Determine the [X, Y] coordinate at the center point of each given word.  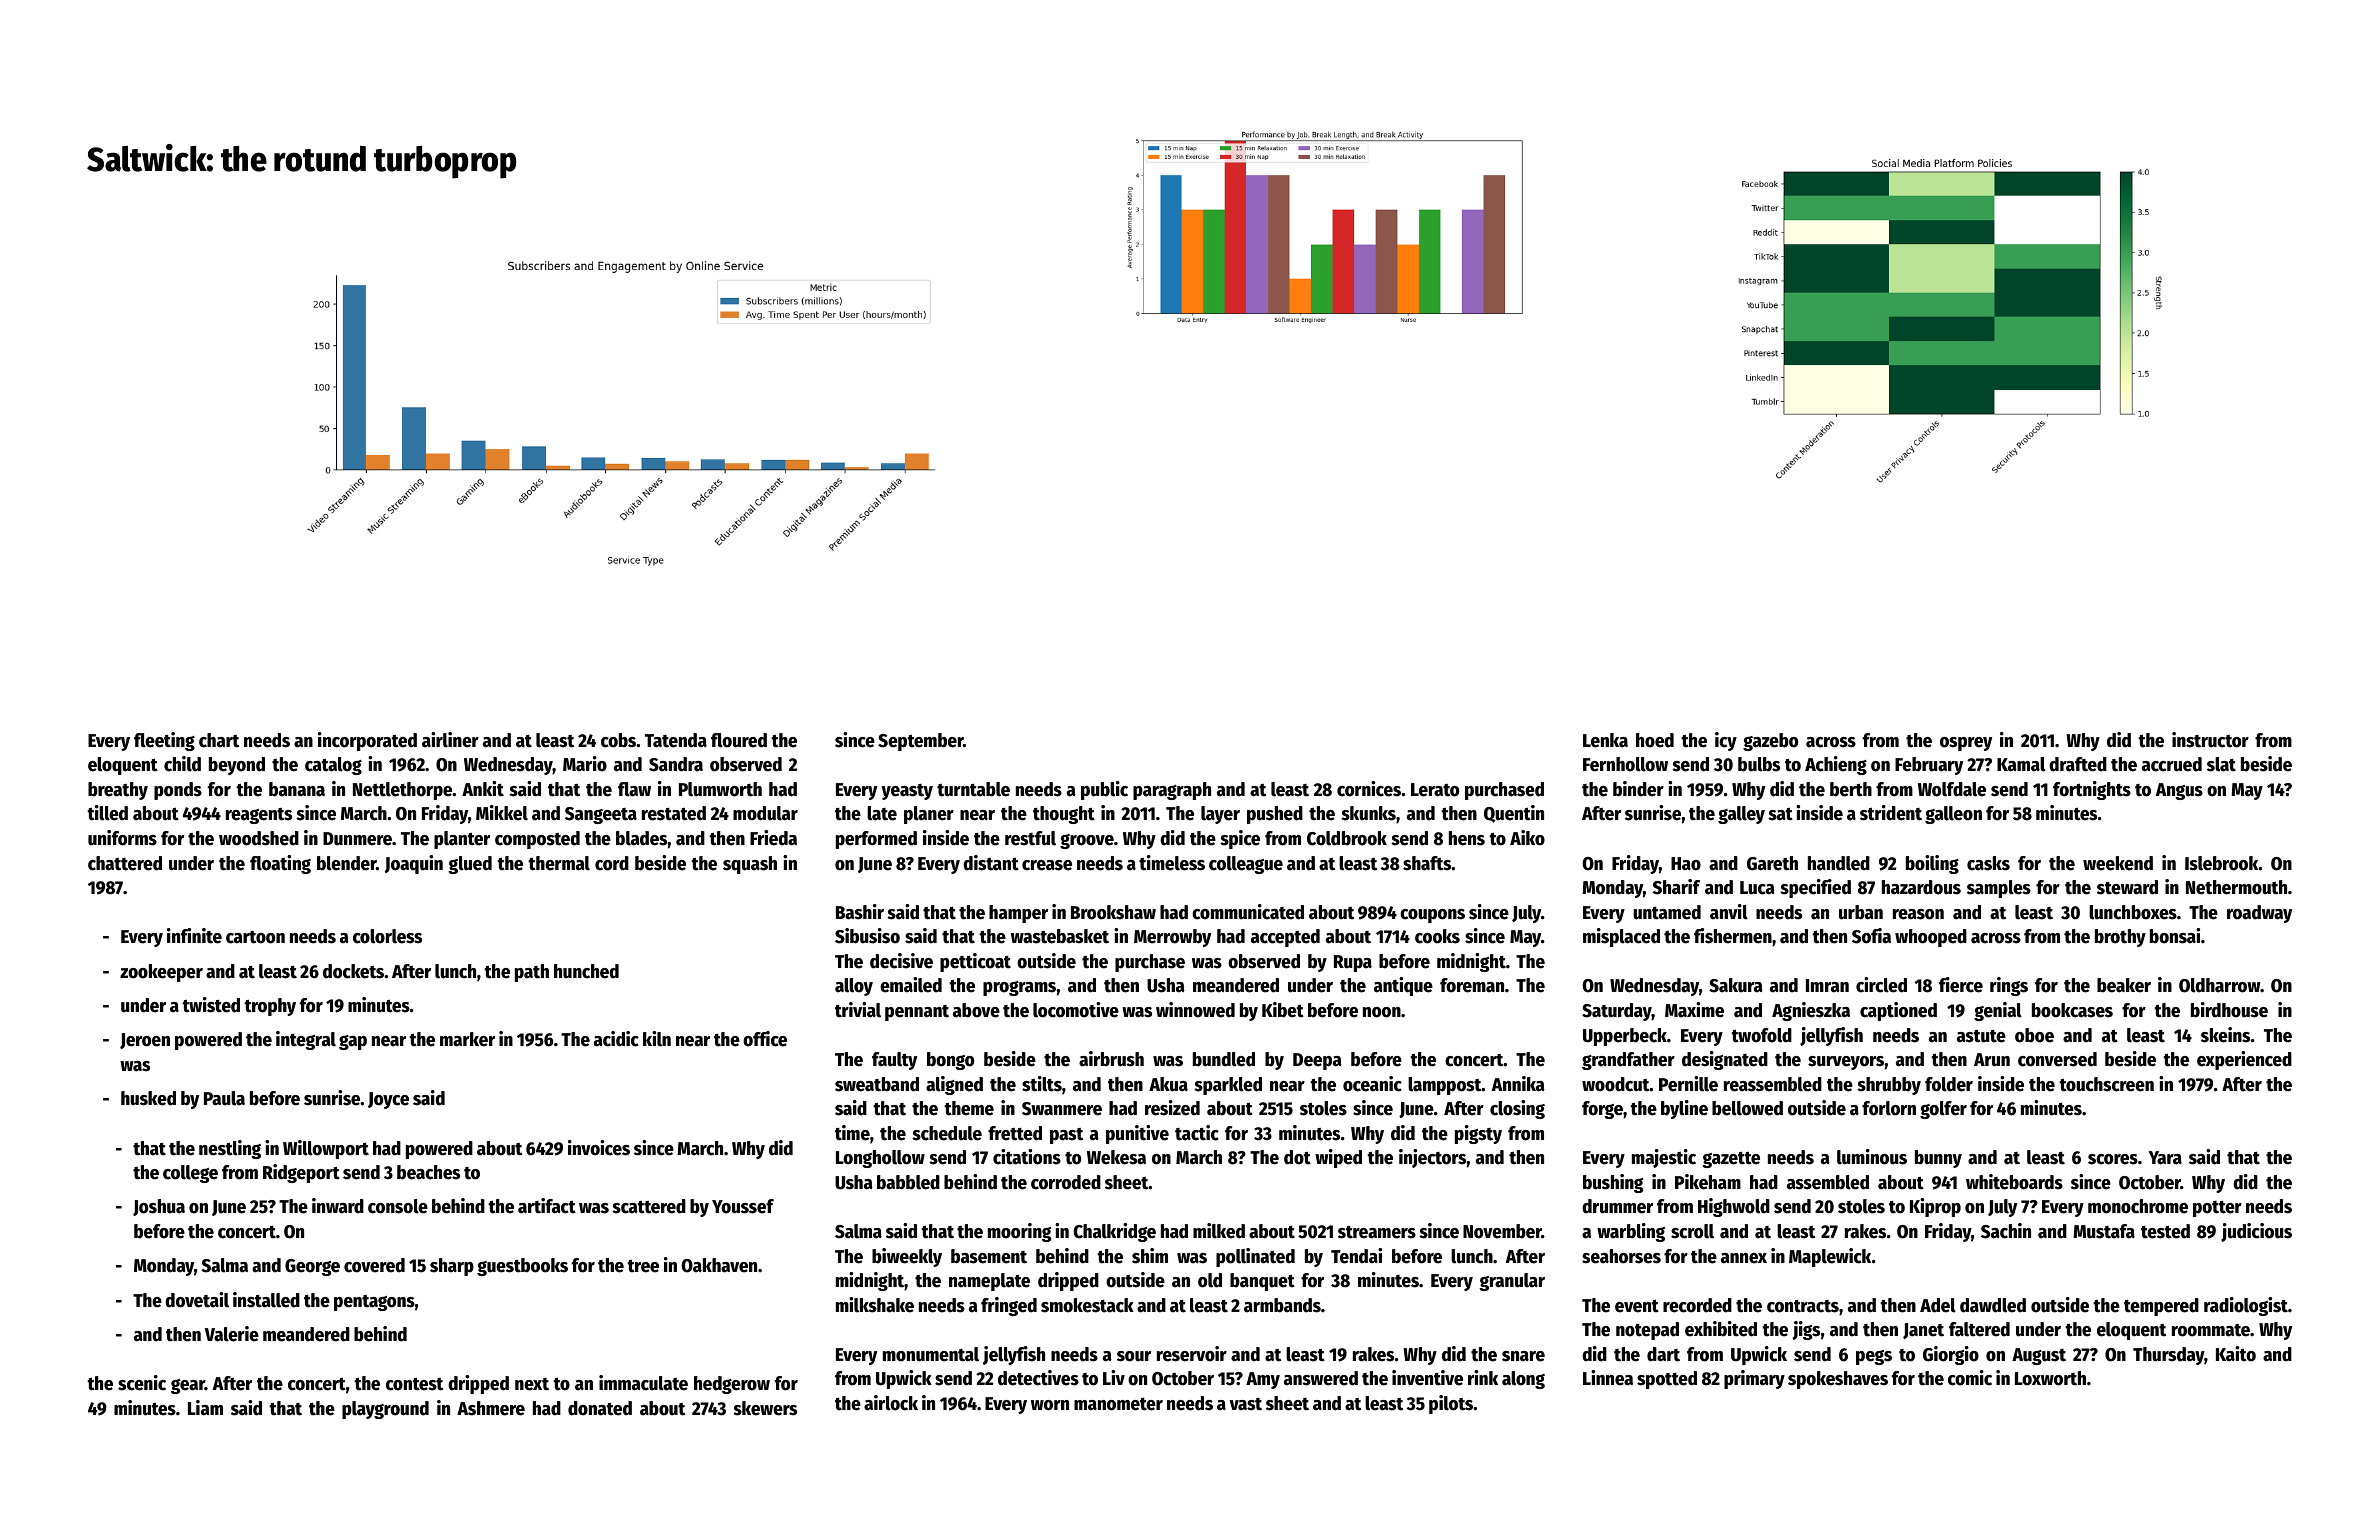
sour [1134, 1356]
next [532, 1384]
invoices [599, 1148]
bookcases [2072, 1010]
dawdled [1993, 1305]
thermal [559, 863]
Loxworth [2050, 1378]
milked [1219, 1231]
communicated [1248, 912]
